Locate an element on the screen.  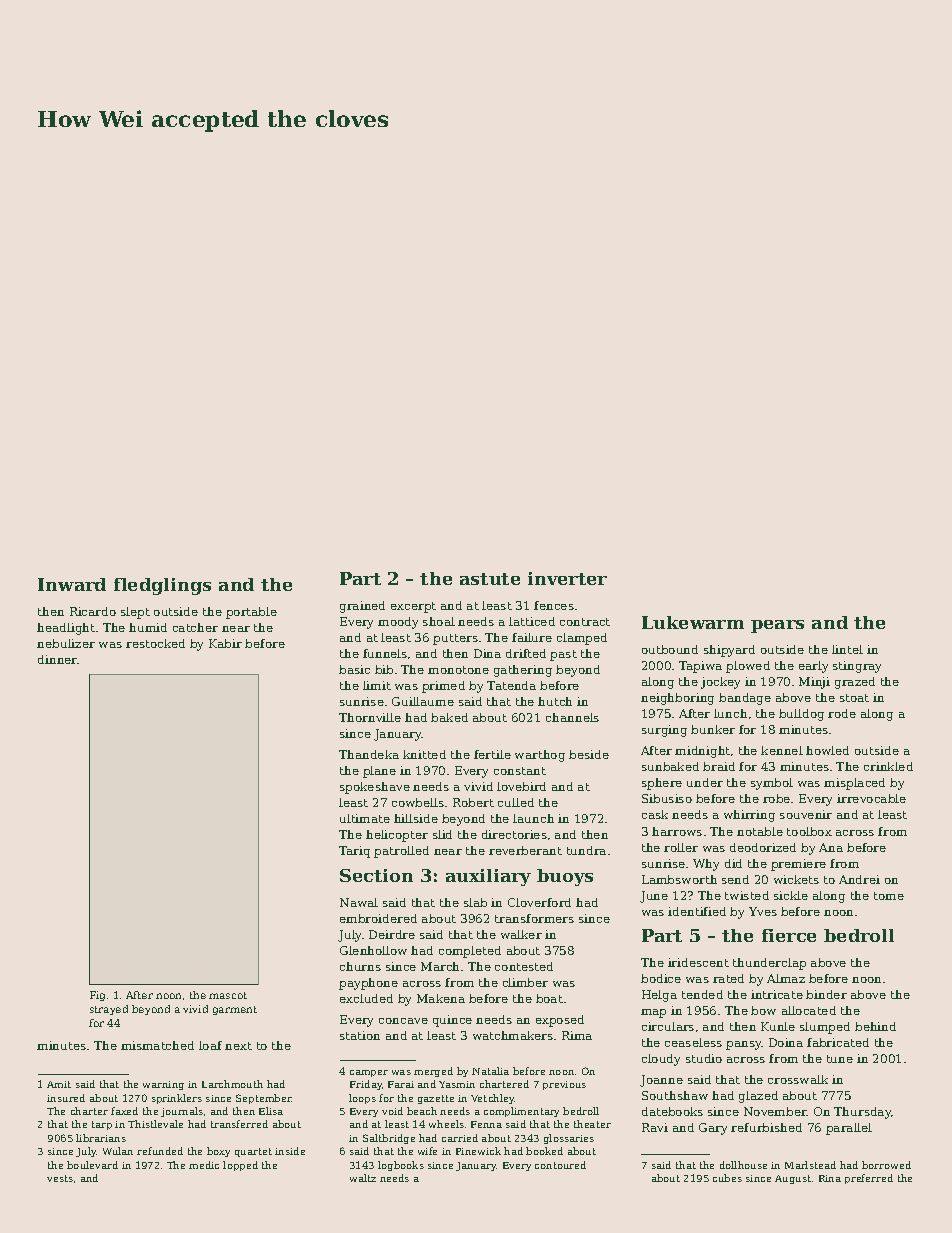
Tariq is located at coordinates (354, 852).
